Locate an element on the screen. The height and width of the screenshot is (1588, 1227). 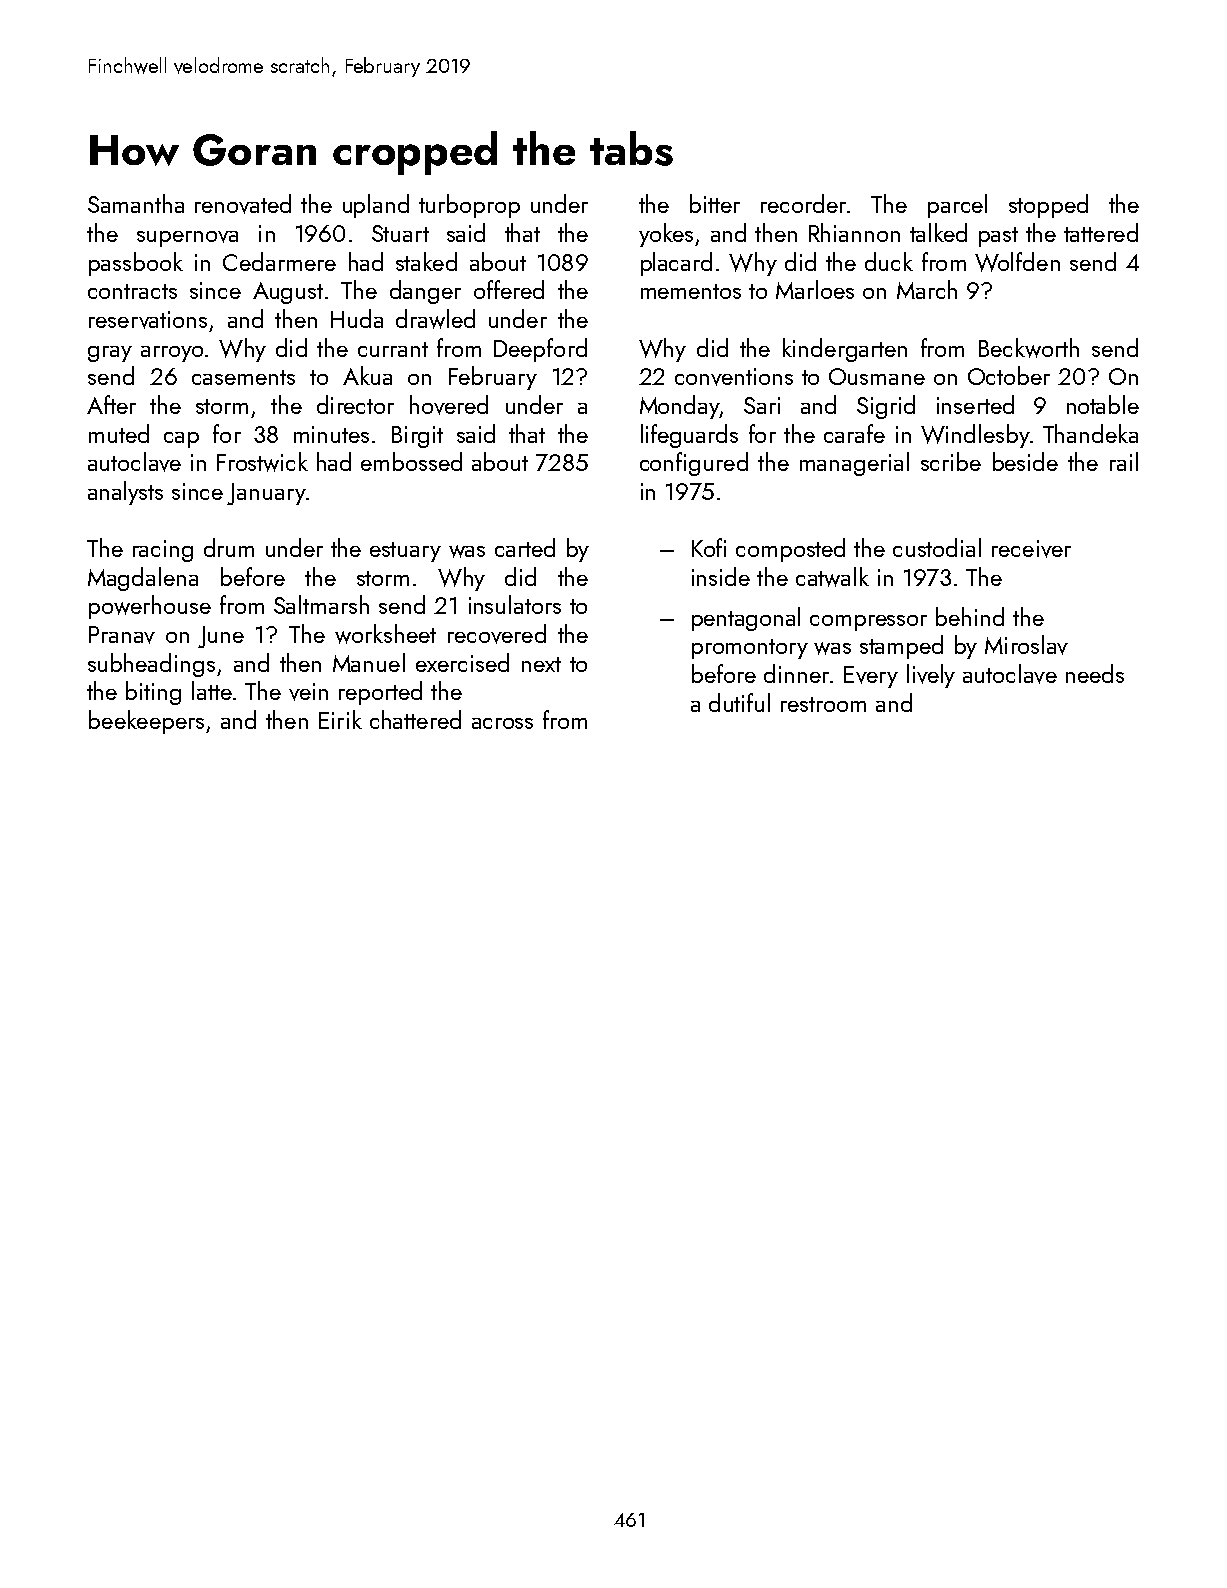
beekeepers is located at coordinates (146, 722).
